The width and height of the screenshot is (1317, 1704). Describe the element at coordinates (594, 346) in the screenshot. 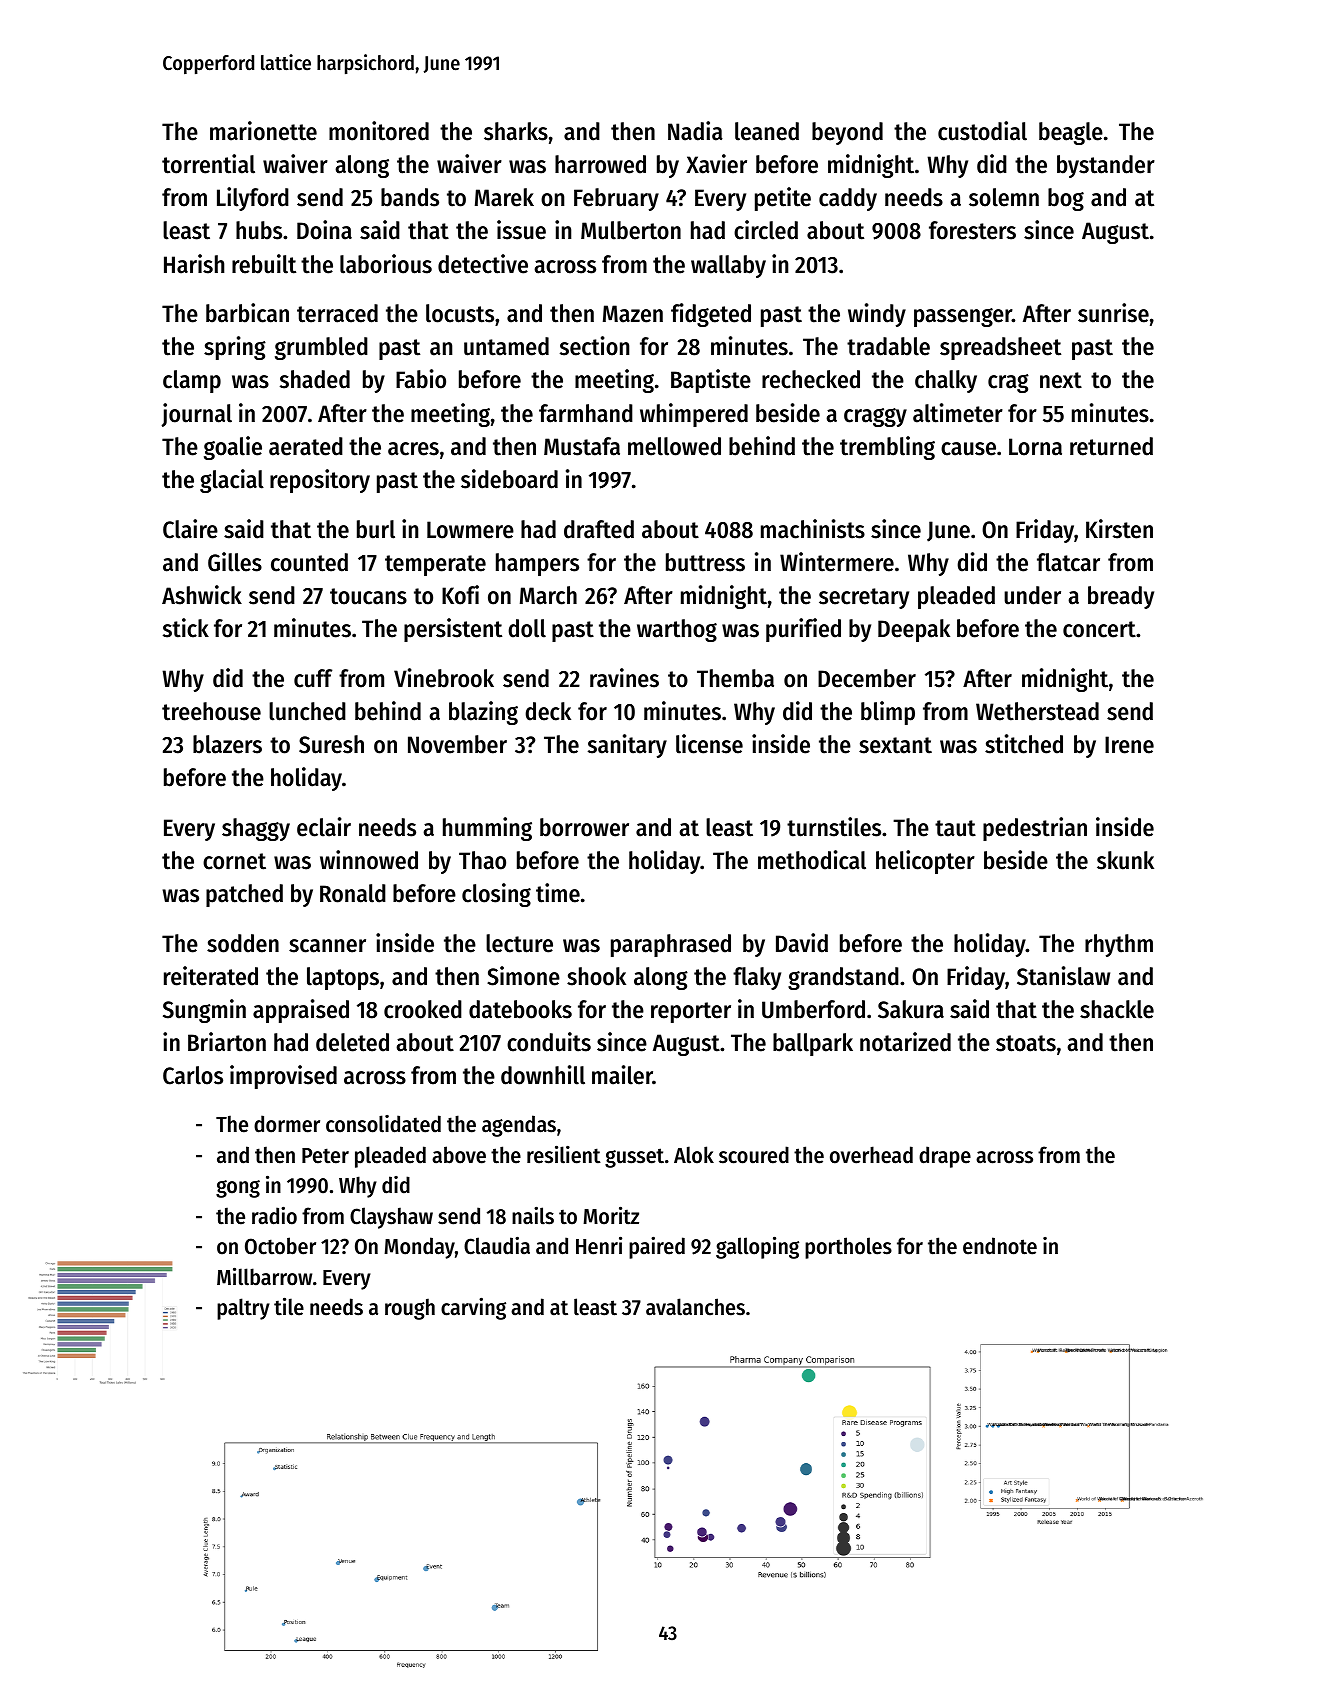

I see `section` at that location.
